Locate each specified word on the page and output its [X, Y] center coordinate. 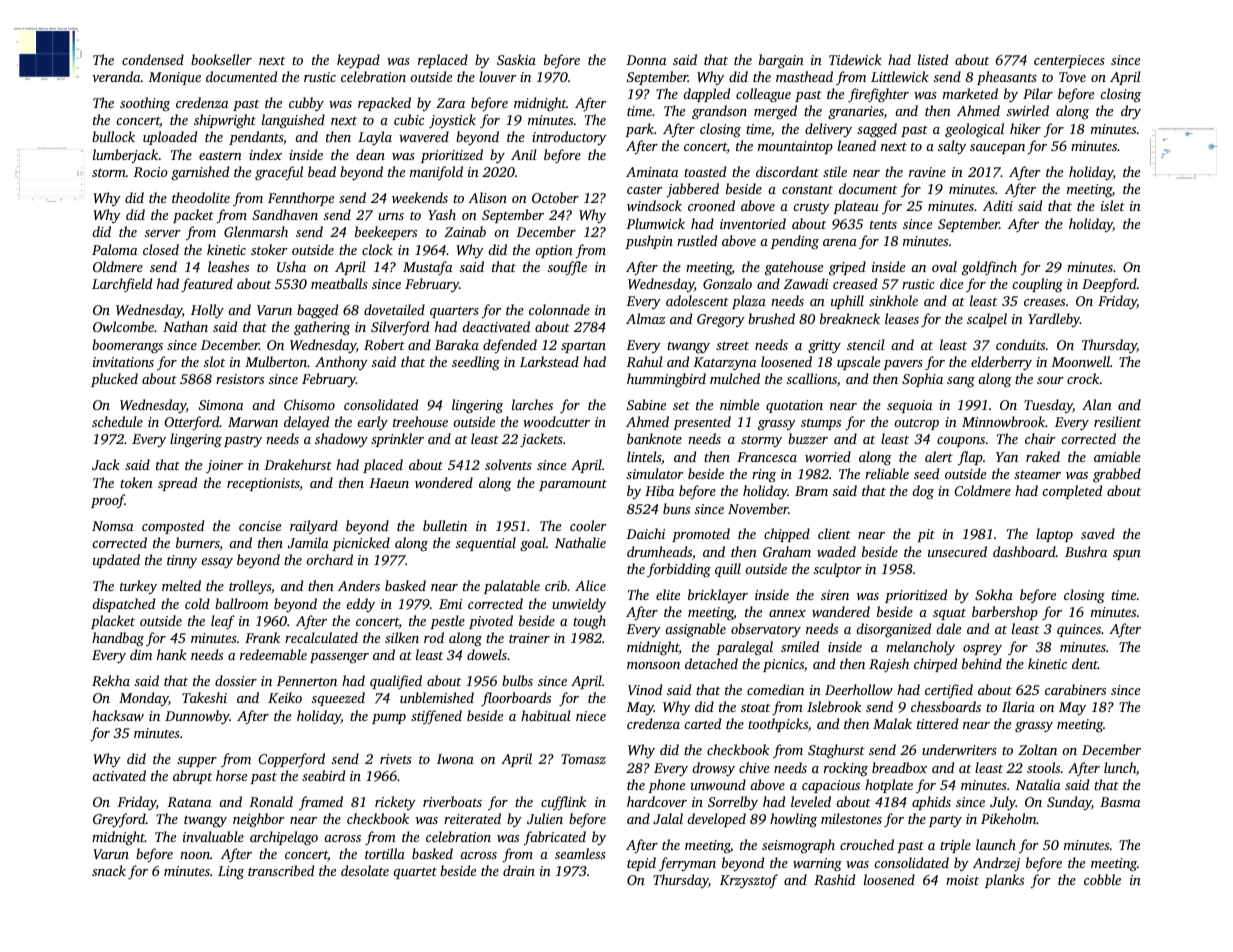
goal [533, 544]
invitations [123, 362]
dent [1085, 663]
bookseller [221, 59]
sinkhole [893, 300]
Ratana [189, 802]
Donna [646, 60]
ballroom [241, 603]
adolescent [697, 300]
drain [519, 870]
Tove [1072, 77]
